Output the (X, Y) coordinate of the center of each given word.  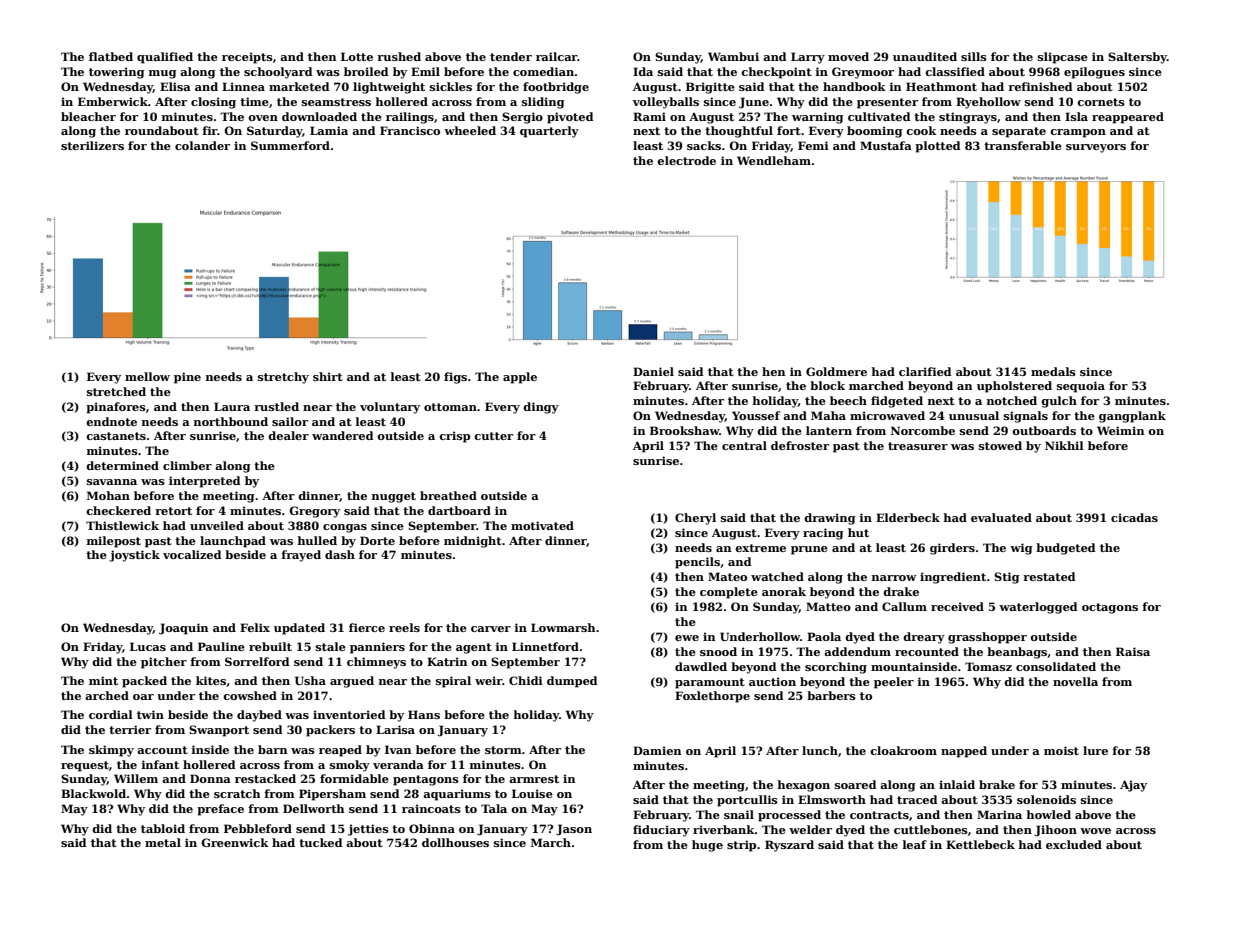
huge (707, 846)
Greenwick (235, 842)
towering (117, 73)
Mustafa (886, 145)
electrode (686, 160)
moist (1061, 750)
